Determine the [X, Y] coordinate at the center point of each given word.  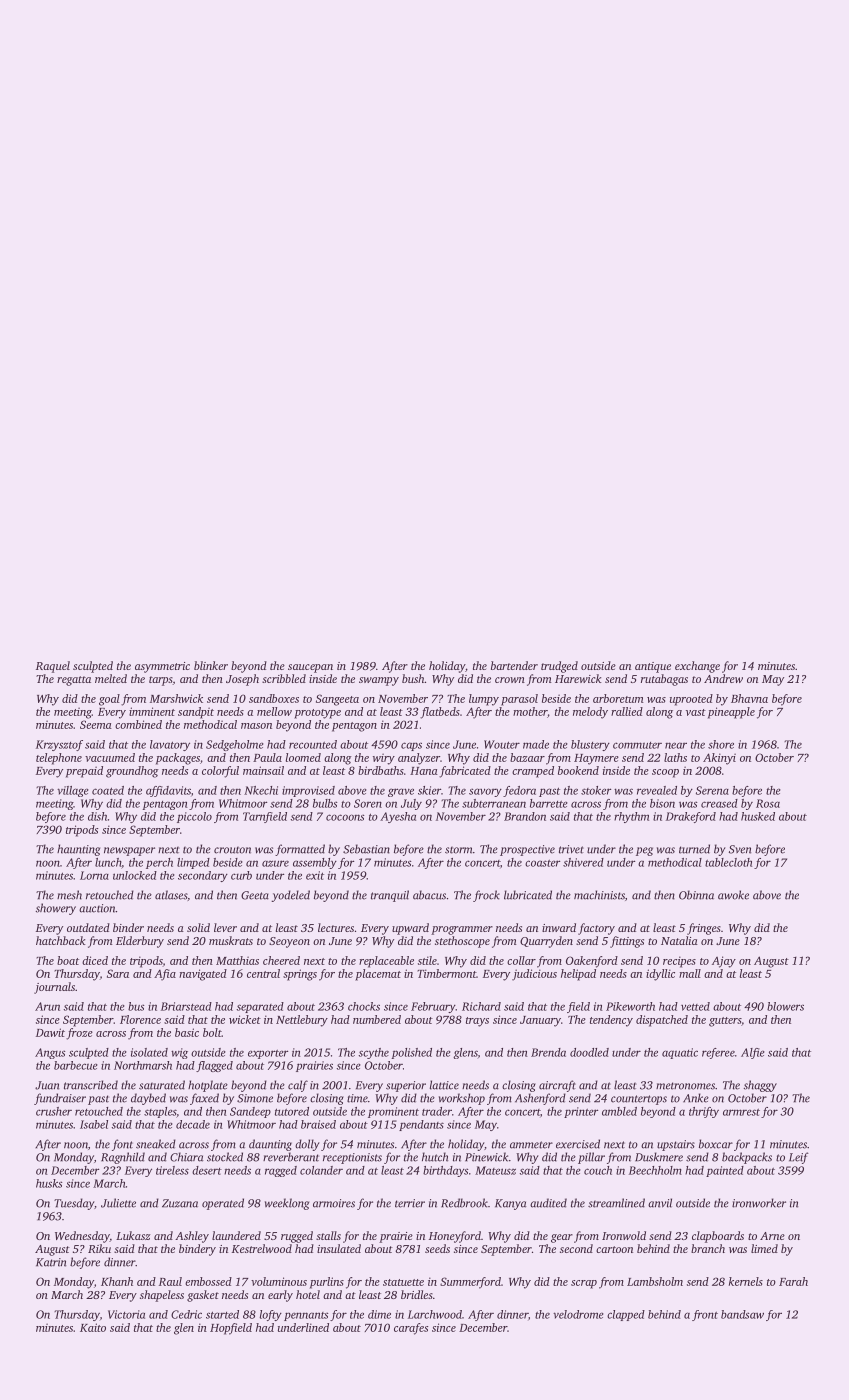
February [433, 1007]
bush [413, 678]
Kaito [93, 1327]
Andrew [723, 678]
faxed [204, 1099]
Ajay [724, 962]
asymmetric [162, 667]
